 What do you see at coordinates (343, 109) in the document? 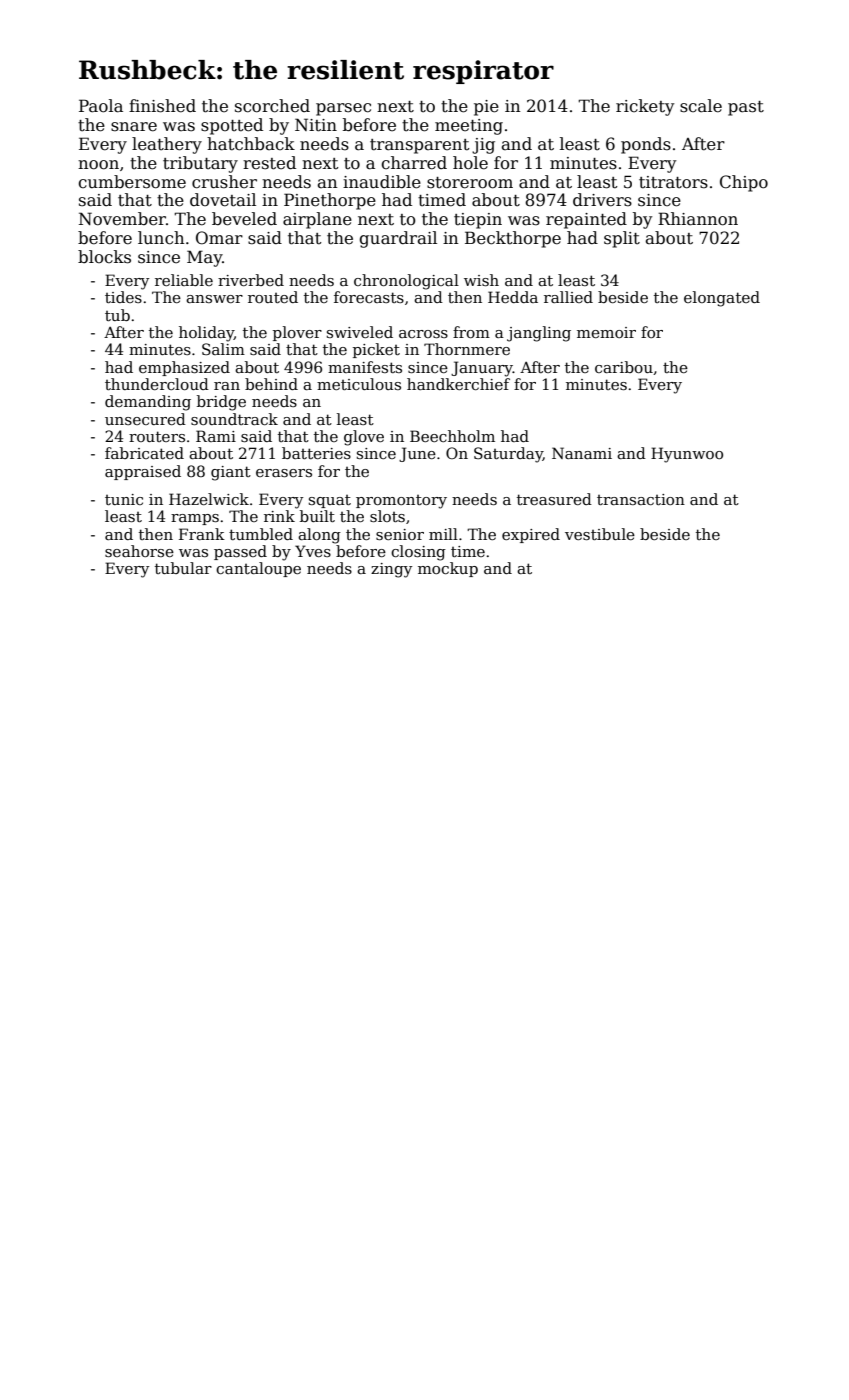
I see `parsec` at bounding box center [343, 109].
